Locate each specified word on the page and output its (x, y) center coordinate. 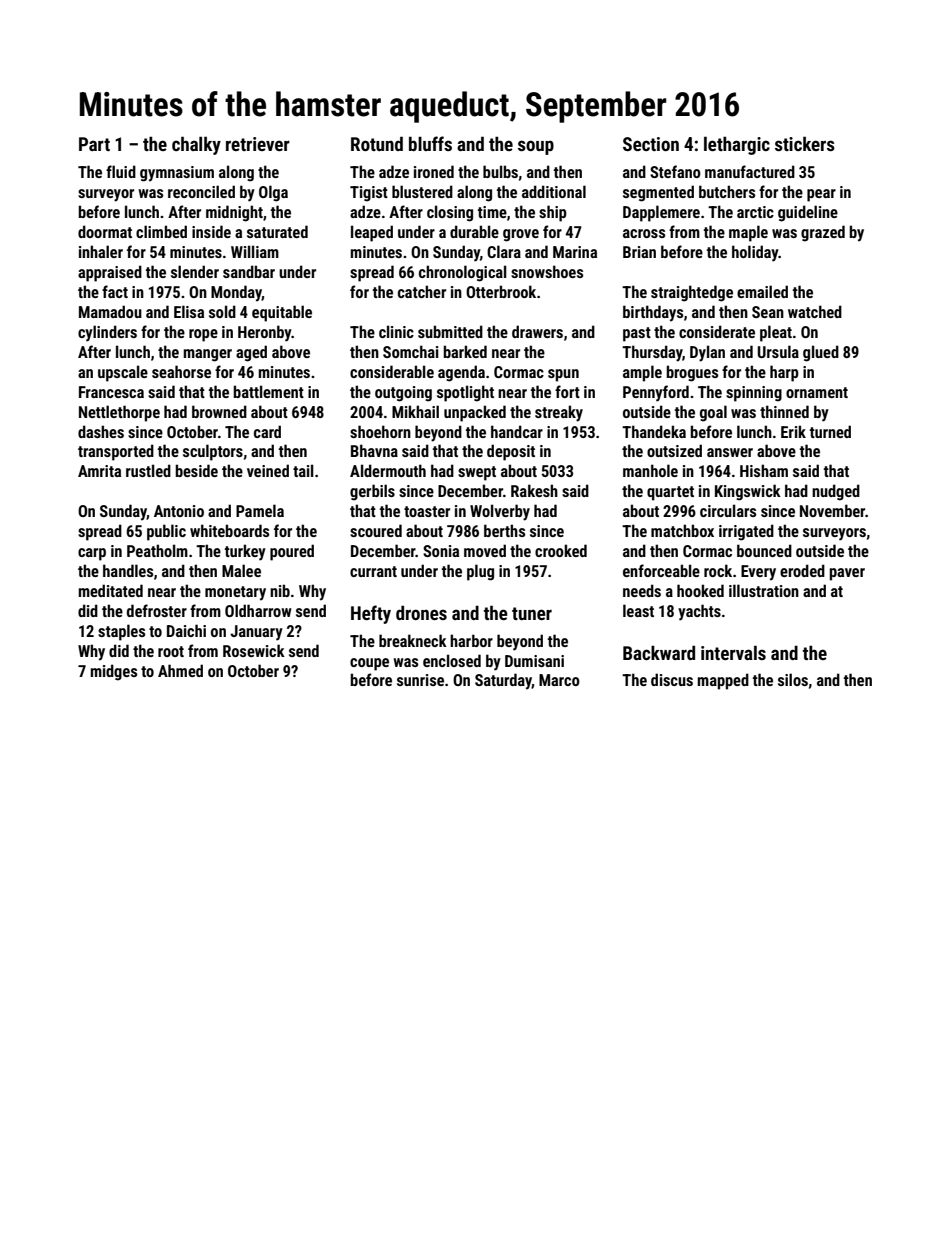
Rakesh (534, 490)
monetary (235, 593)
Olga (273, 193)
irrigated (746, 532)
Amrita (99, 471)
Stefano (675, 171)
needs (642, 590)
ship (553, 213)
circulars (728, 510)
